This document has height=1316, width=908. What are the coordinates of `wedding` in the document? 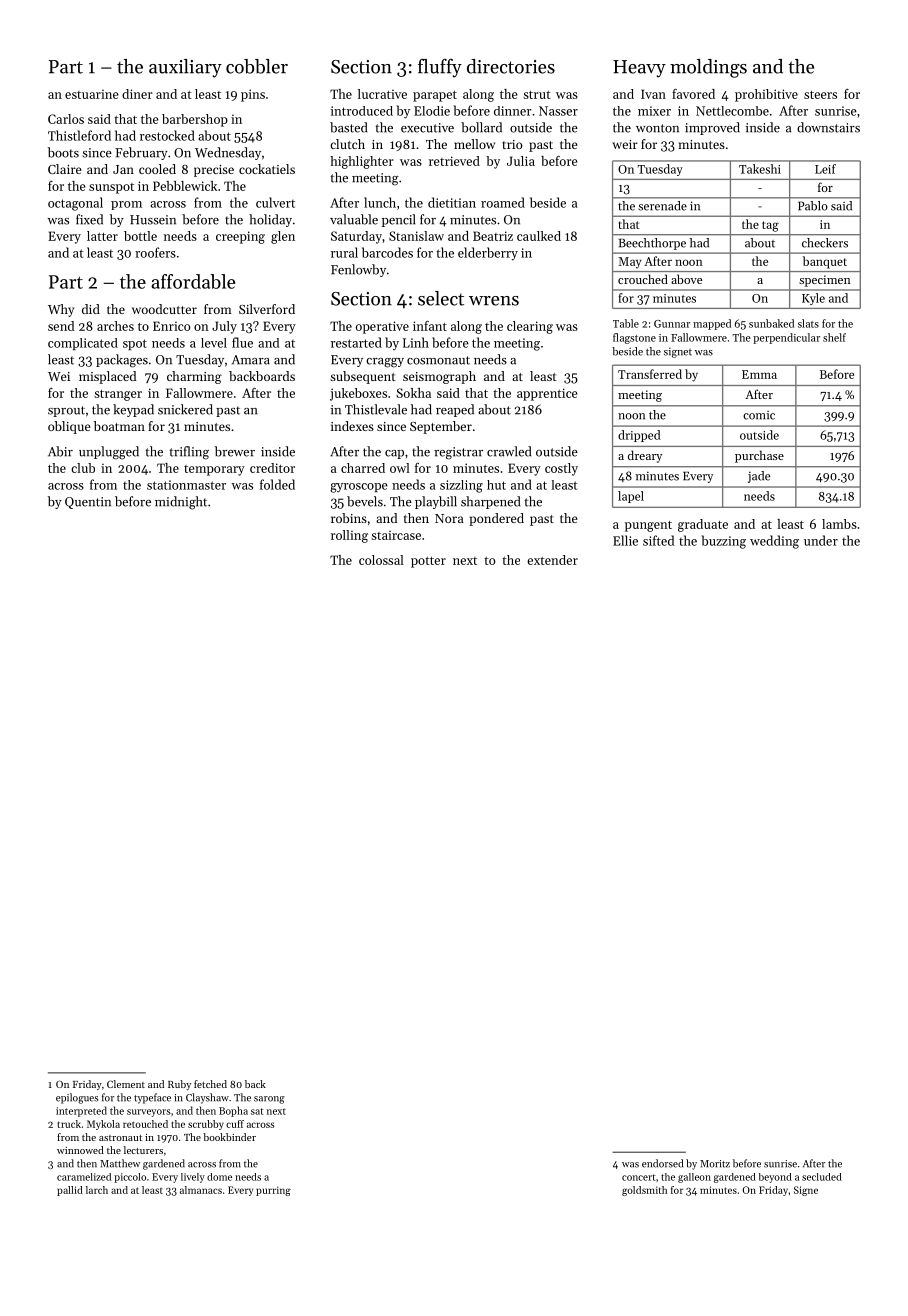 It's located at (774, 542).
